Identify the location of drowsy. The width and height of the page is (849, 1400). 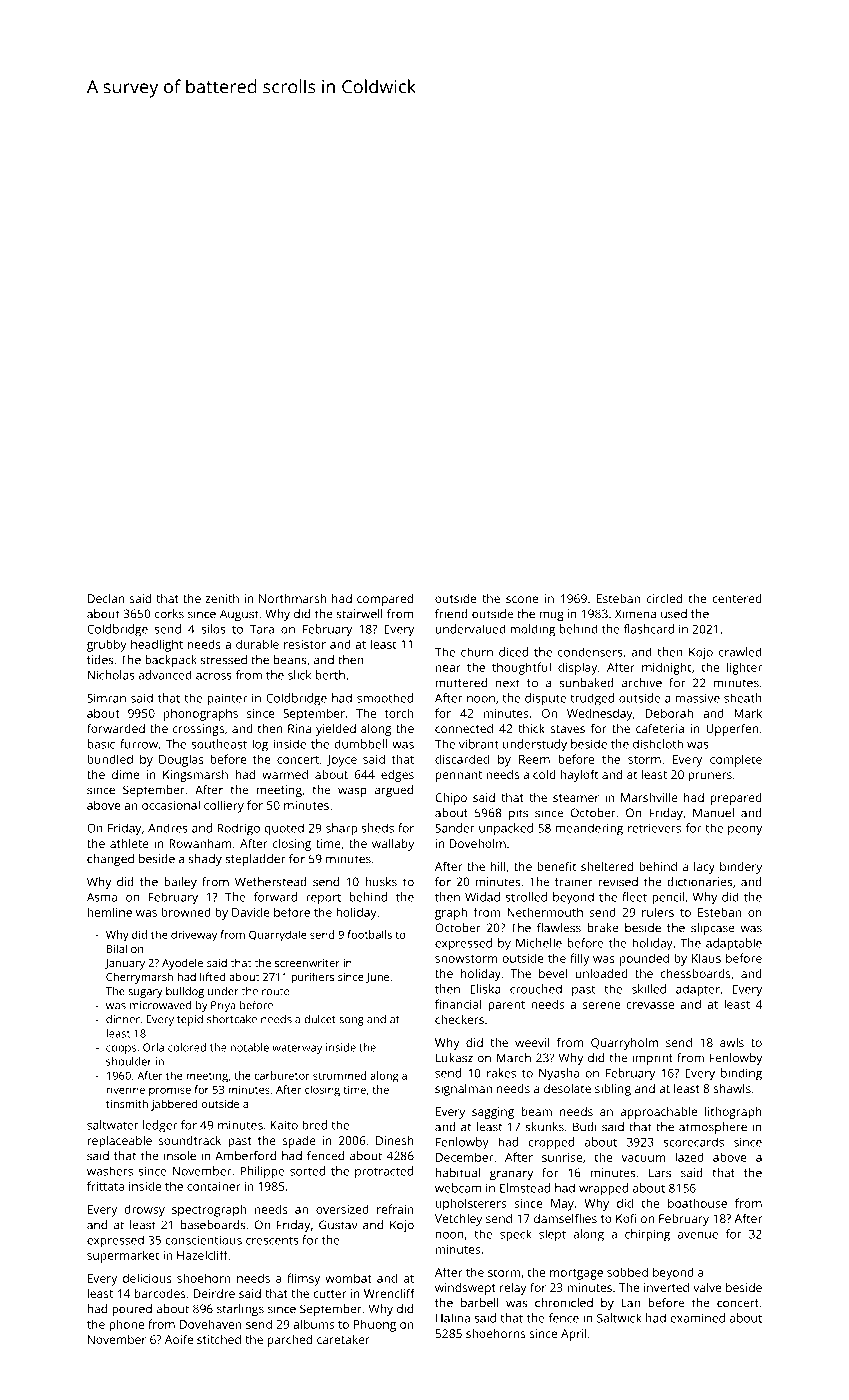
(144, 1210).
